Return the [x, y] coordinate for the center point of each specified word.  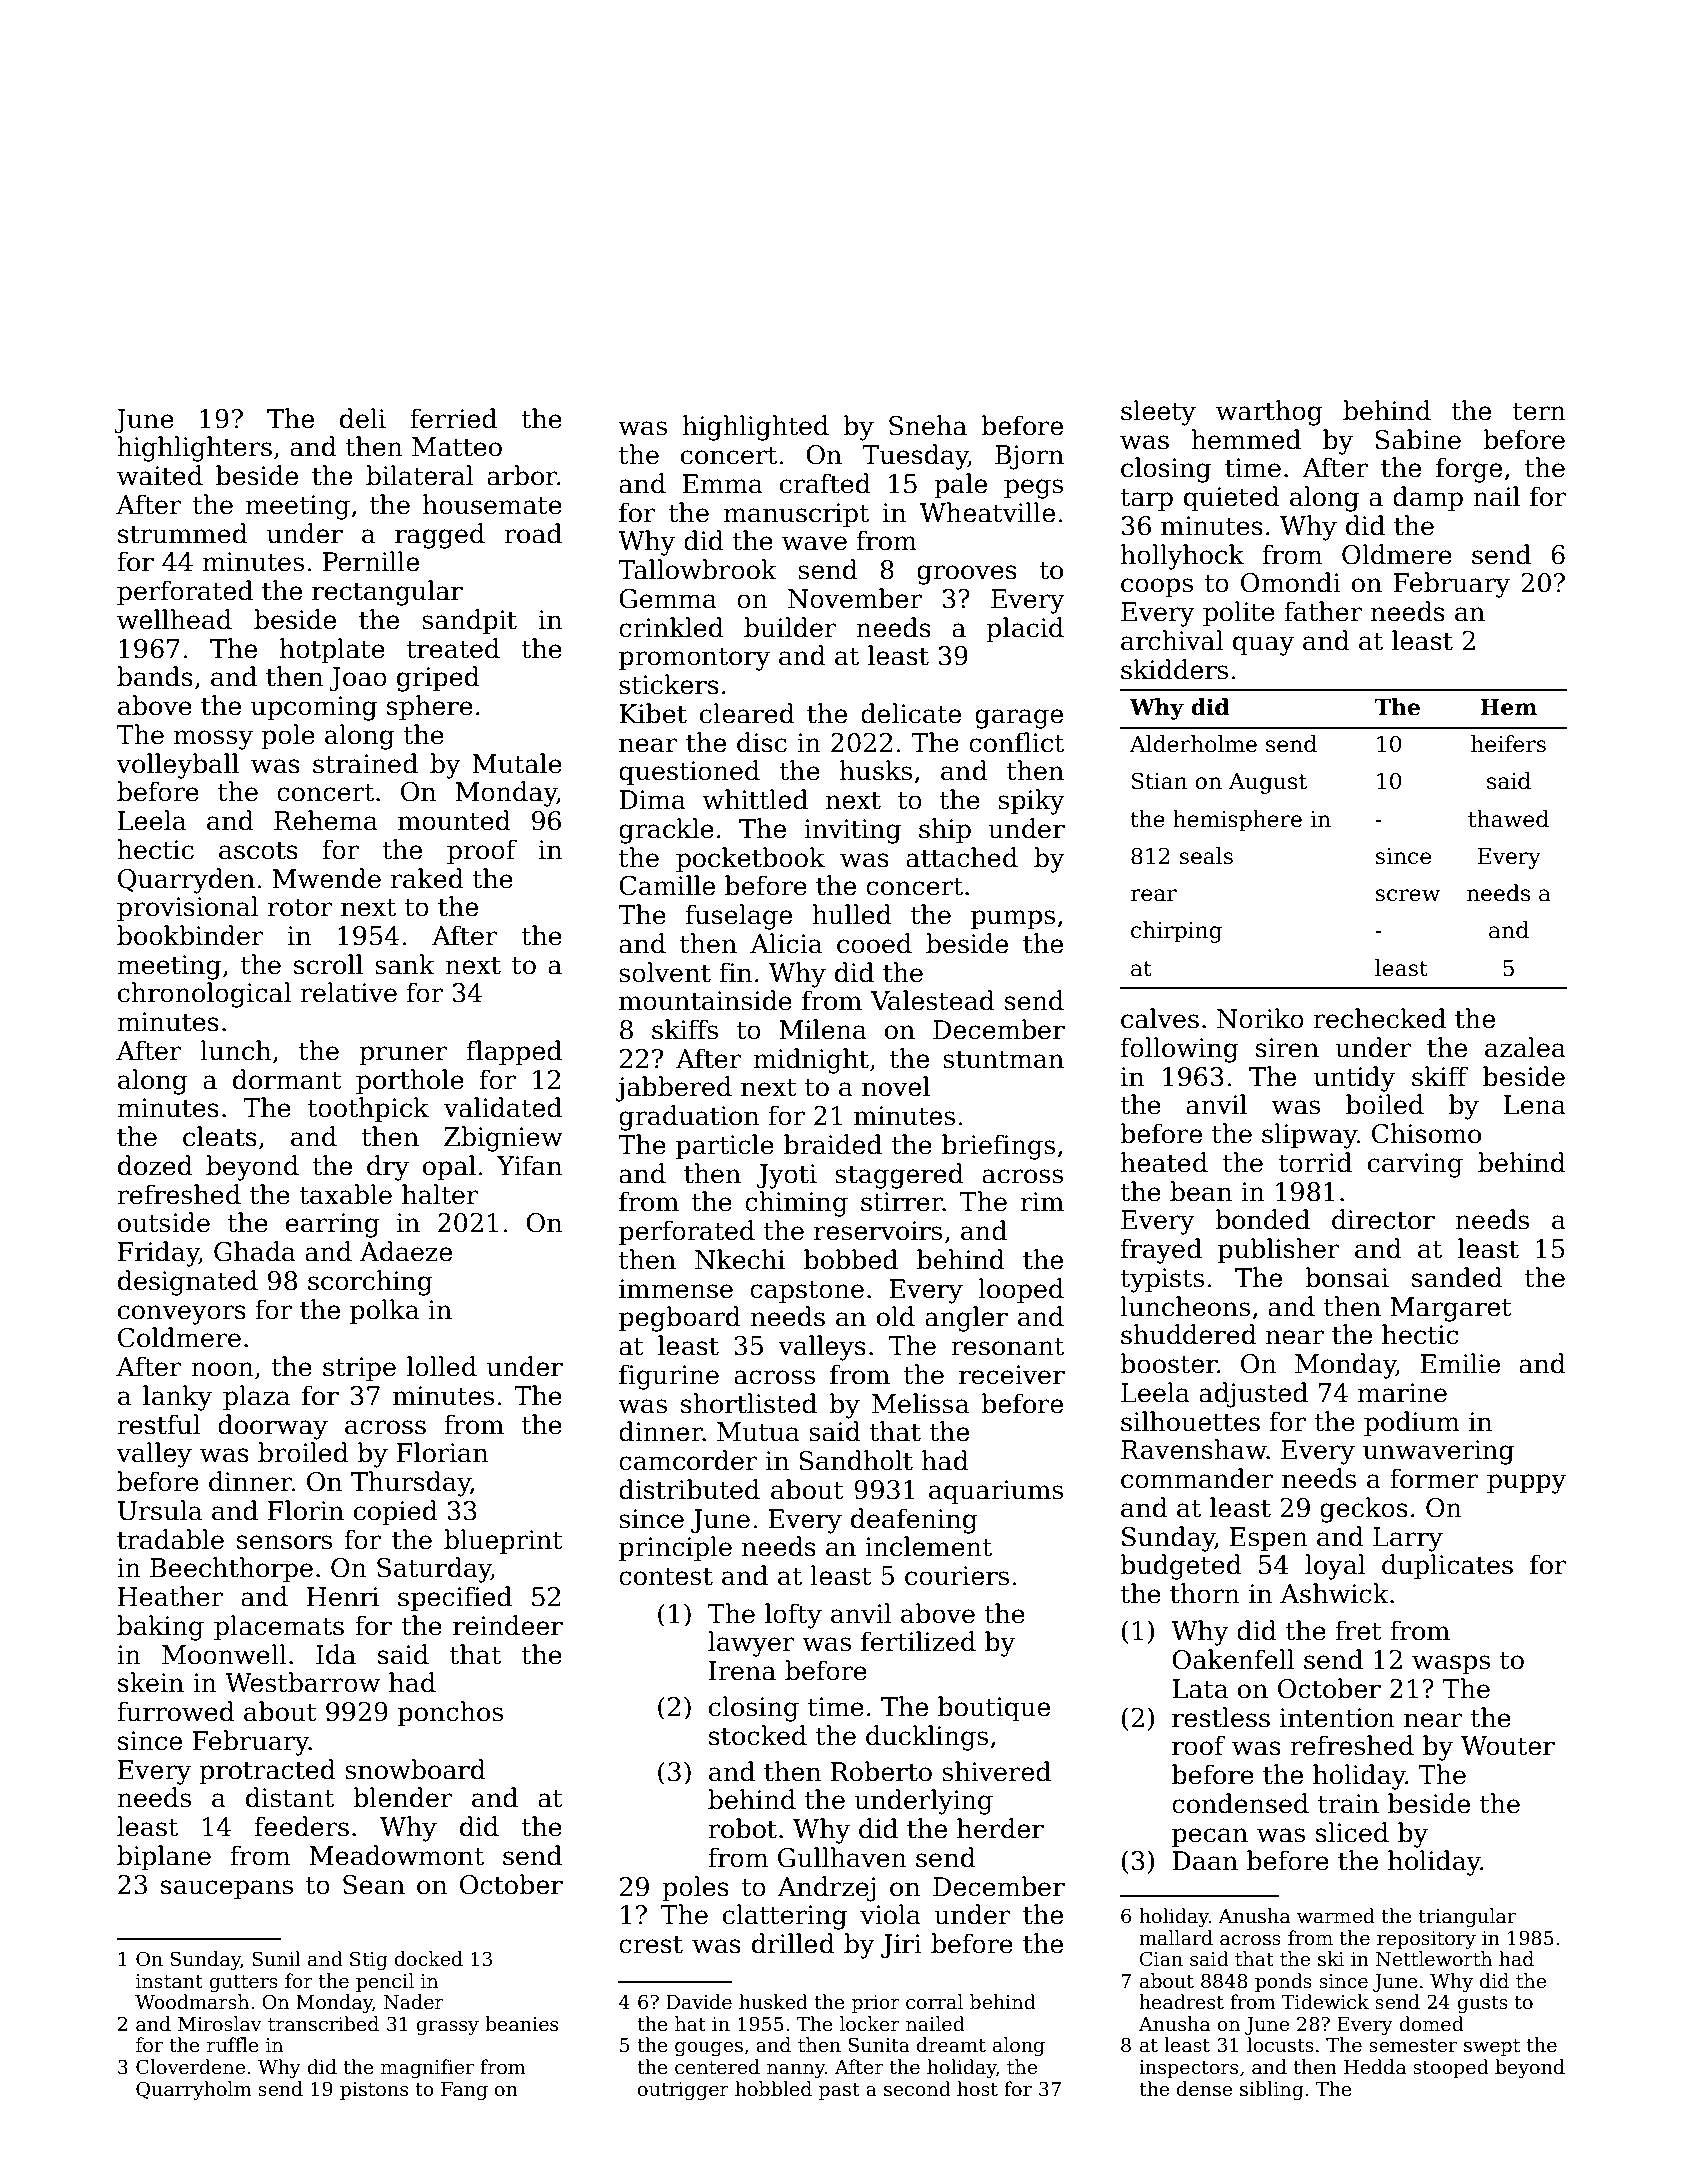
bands [155, 676]
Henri [343, 1597]
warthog [1269, 413]
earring [333, 1225]
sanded [1457, 1277]
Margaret [1451, 1309]
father [1323, 611]
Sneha [928, 425]
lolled [442, 1366]
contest [666, 1577]
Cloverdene [190, 2067]
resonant [1007, 1347]
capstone [807, 1292]
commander [1197, 1478]
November [855, 598]
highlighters [194, 449]
